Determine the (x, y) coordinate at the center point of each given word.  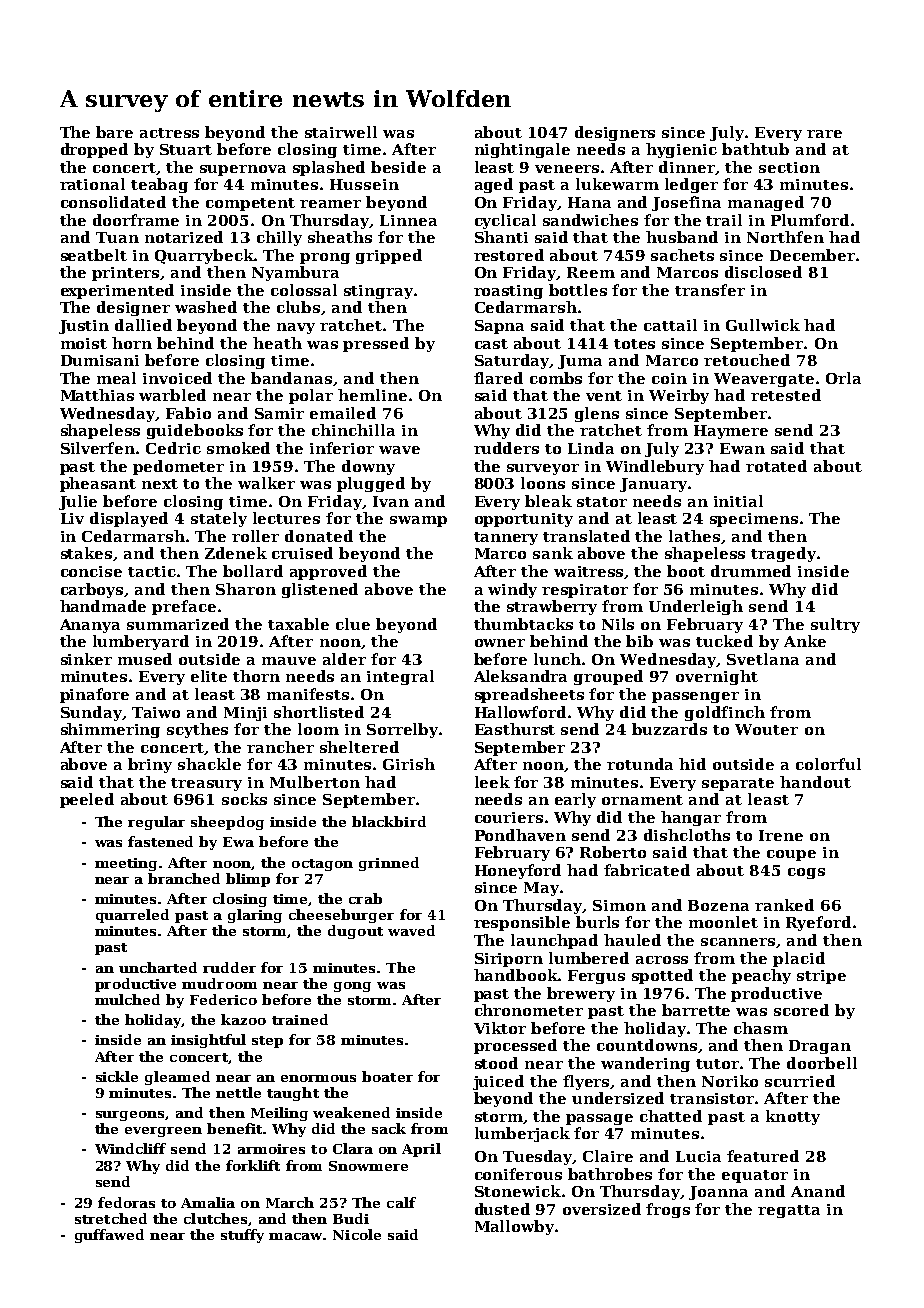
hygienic (681, 150)
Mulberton (315, 782)
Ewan (742, 448)
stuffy (242, 1236)
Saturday (512, 361)
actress (169, 133)
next (160, 484)
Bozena (718, 905)
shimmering (110, 730)
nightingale (522, 150)
